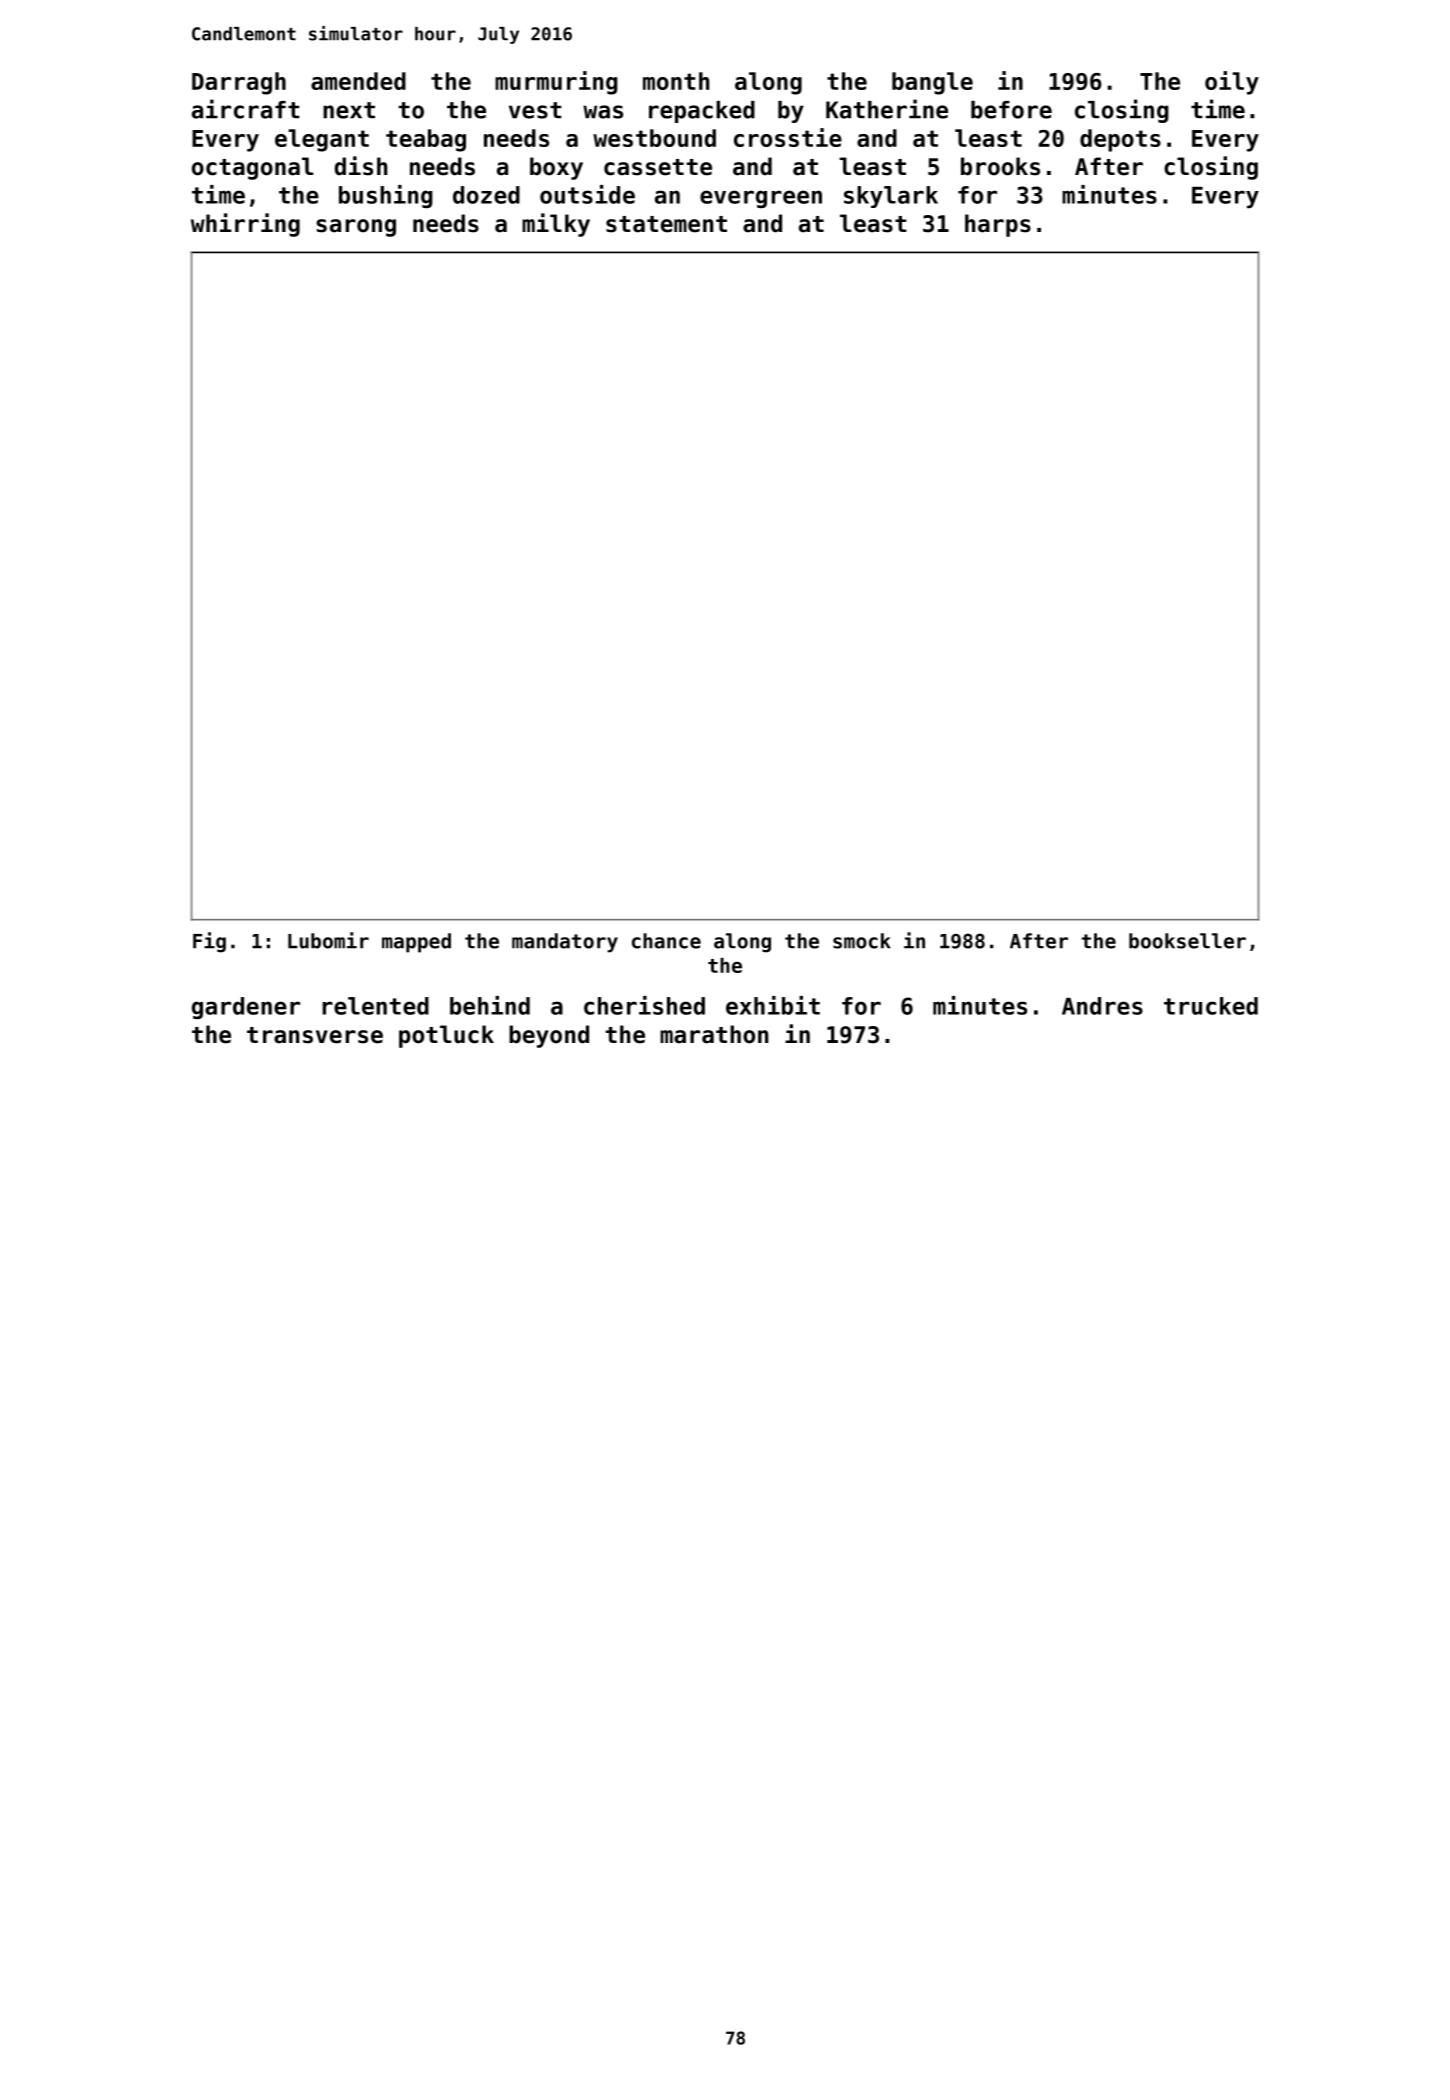 This document has height=2100, width=1450. I want to click on sarong, so click(356, 228).
